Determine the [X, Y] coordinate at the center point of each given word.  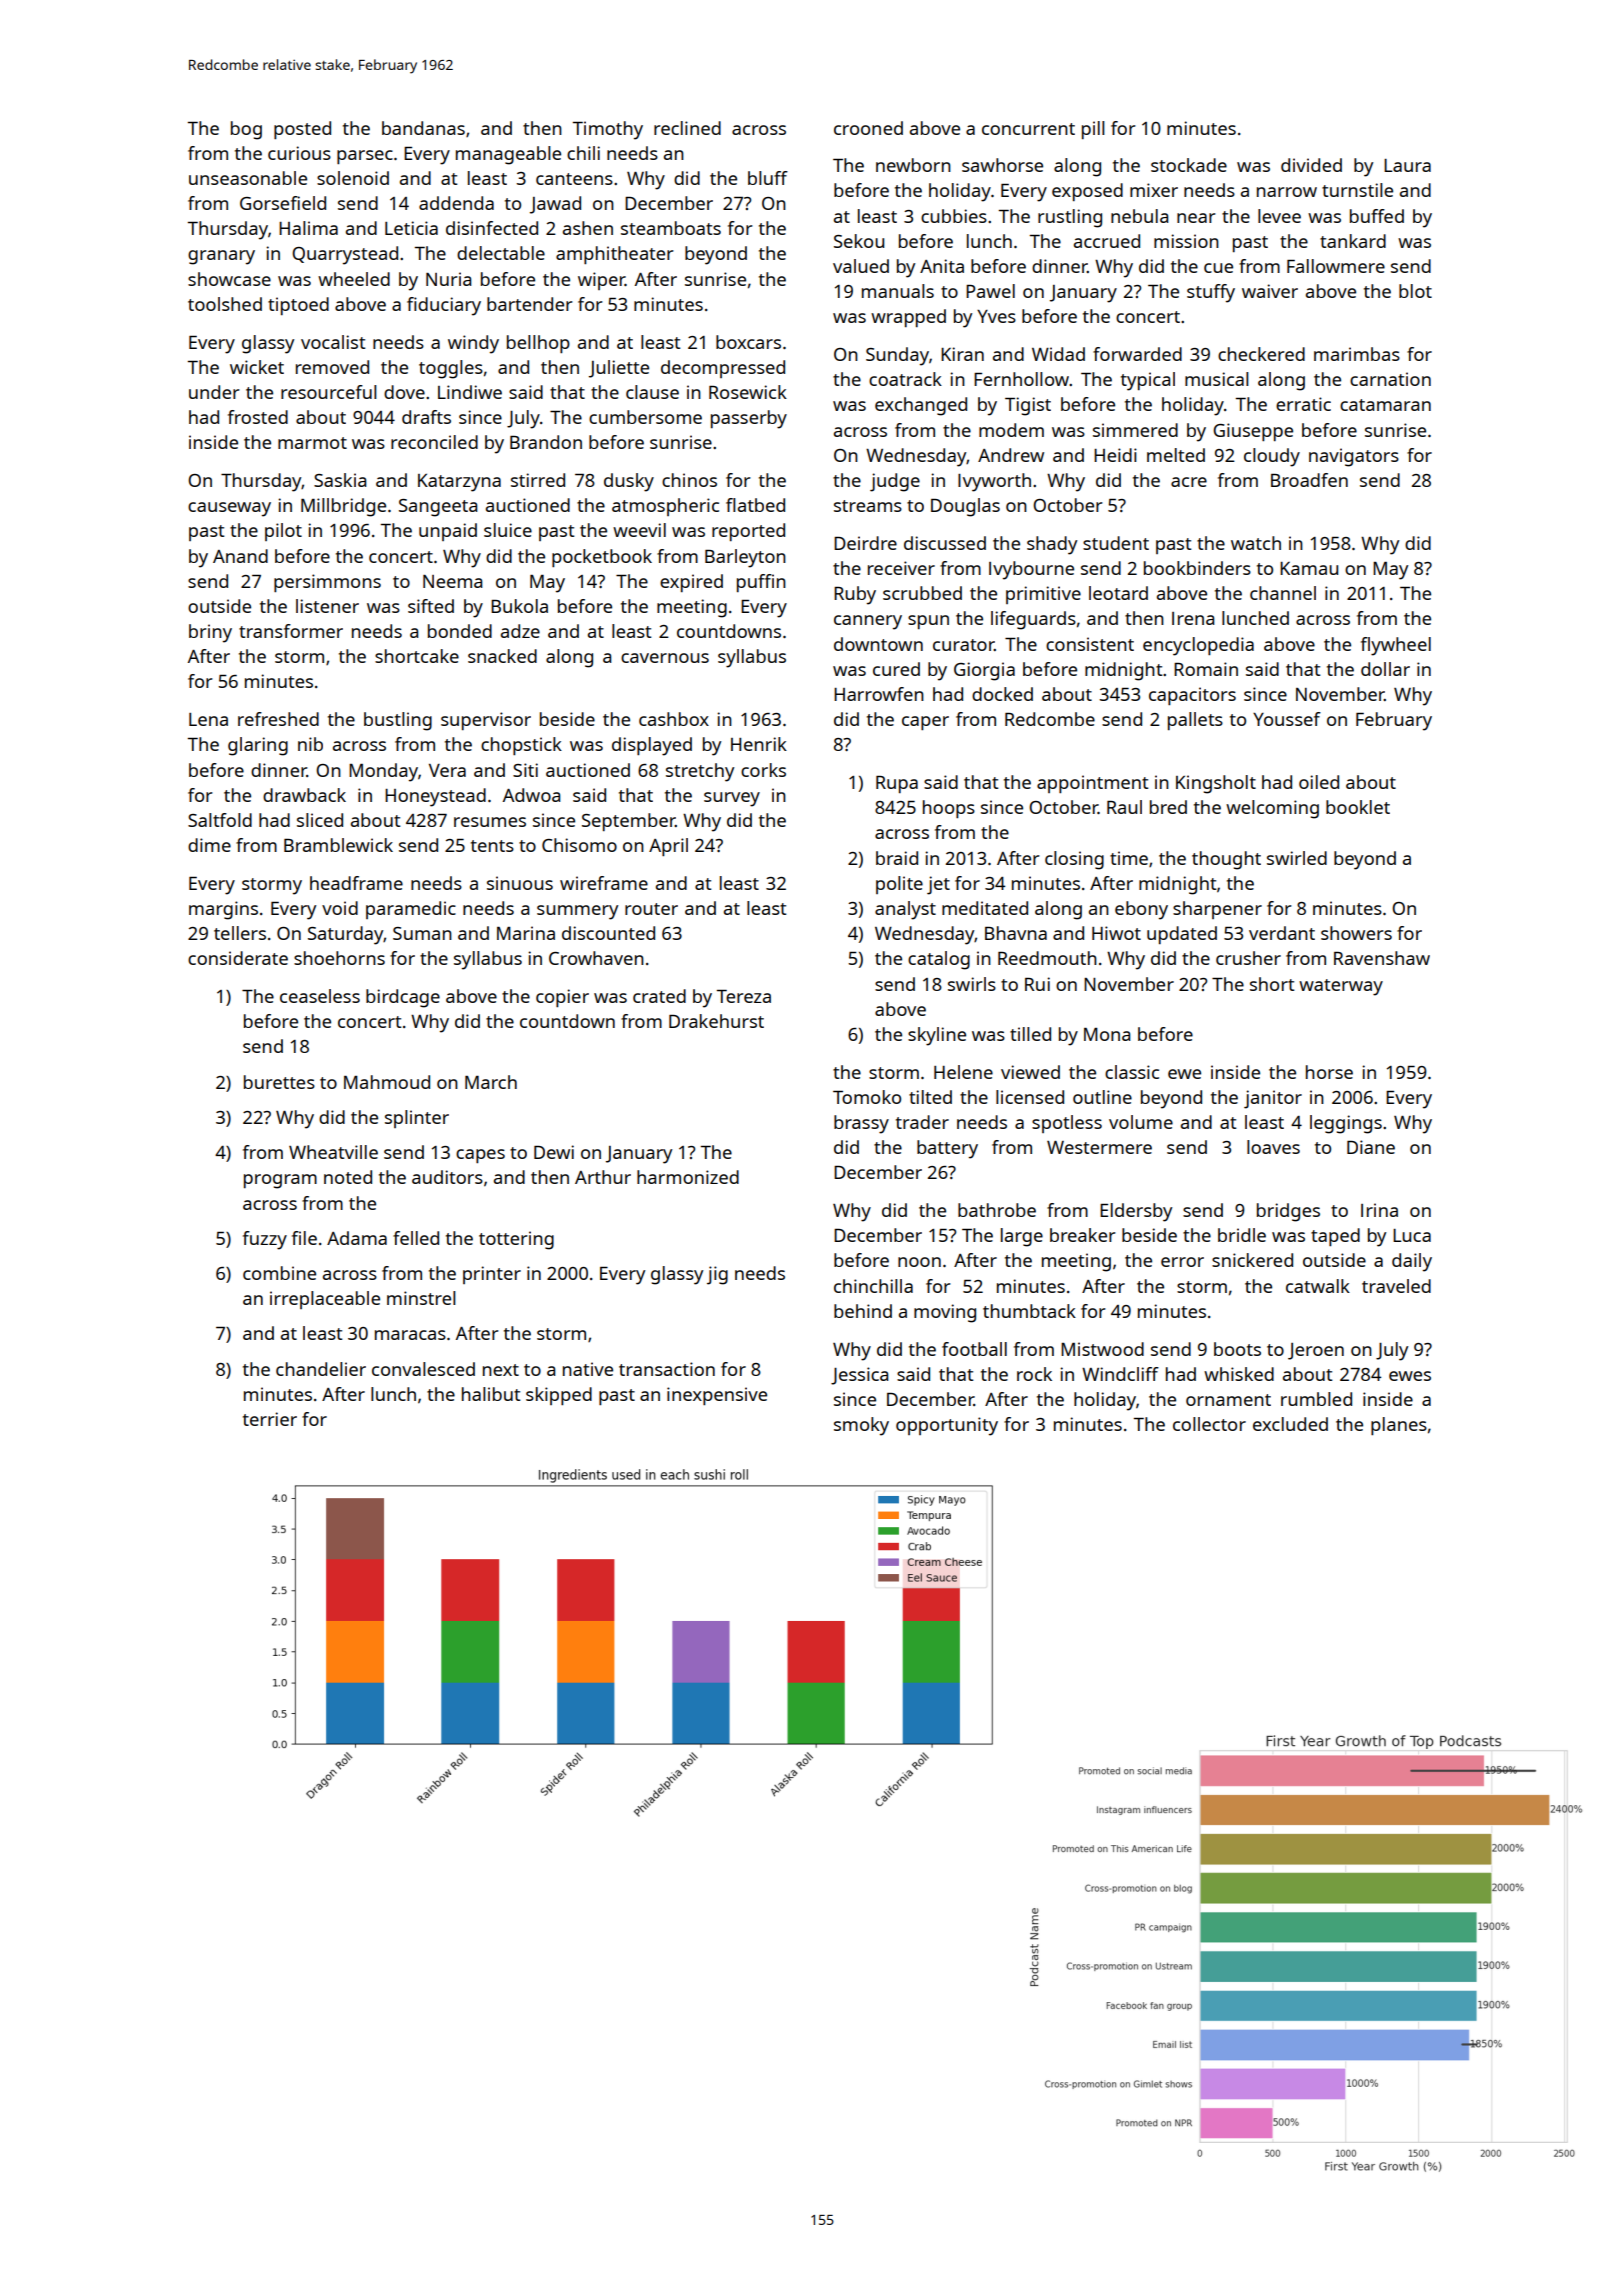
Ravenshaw [1382, 958]
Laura [1407, 165]
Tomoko [867, 1097]
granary [221, 257]
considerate [238, 958]
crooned [868, 128]
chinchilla [873, 1286]
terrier [270, 1419]
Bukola [519, 606]
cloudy [1272, 457]
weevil [639, 530]
